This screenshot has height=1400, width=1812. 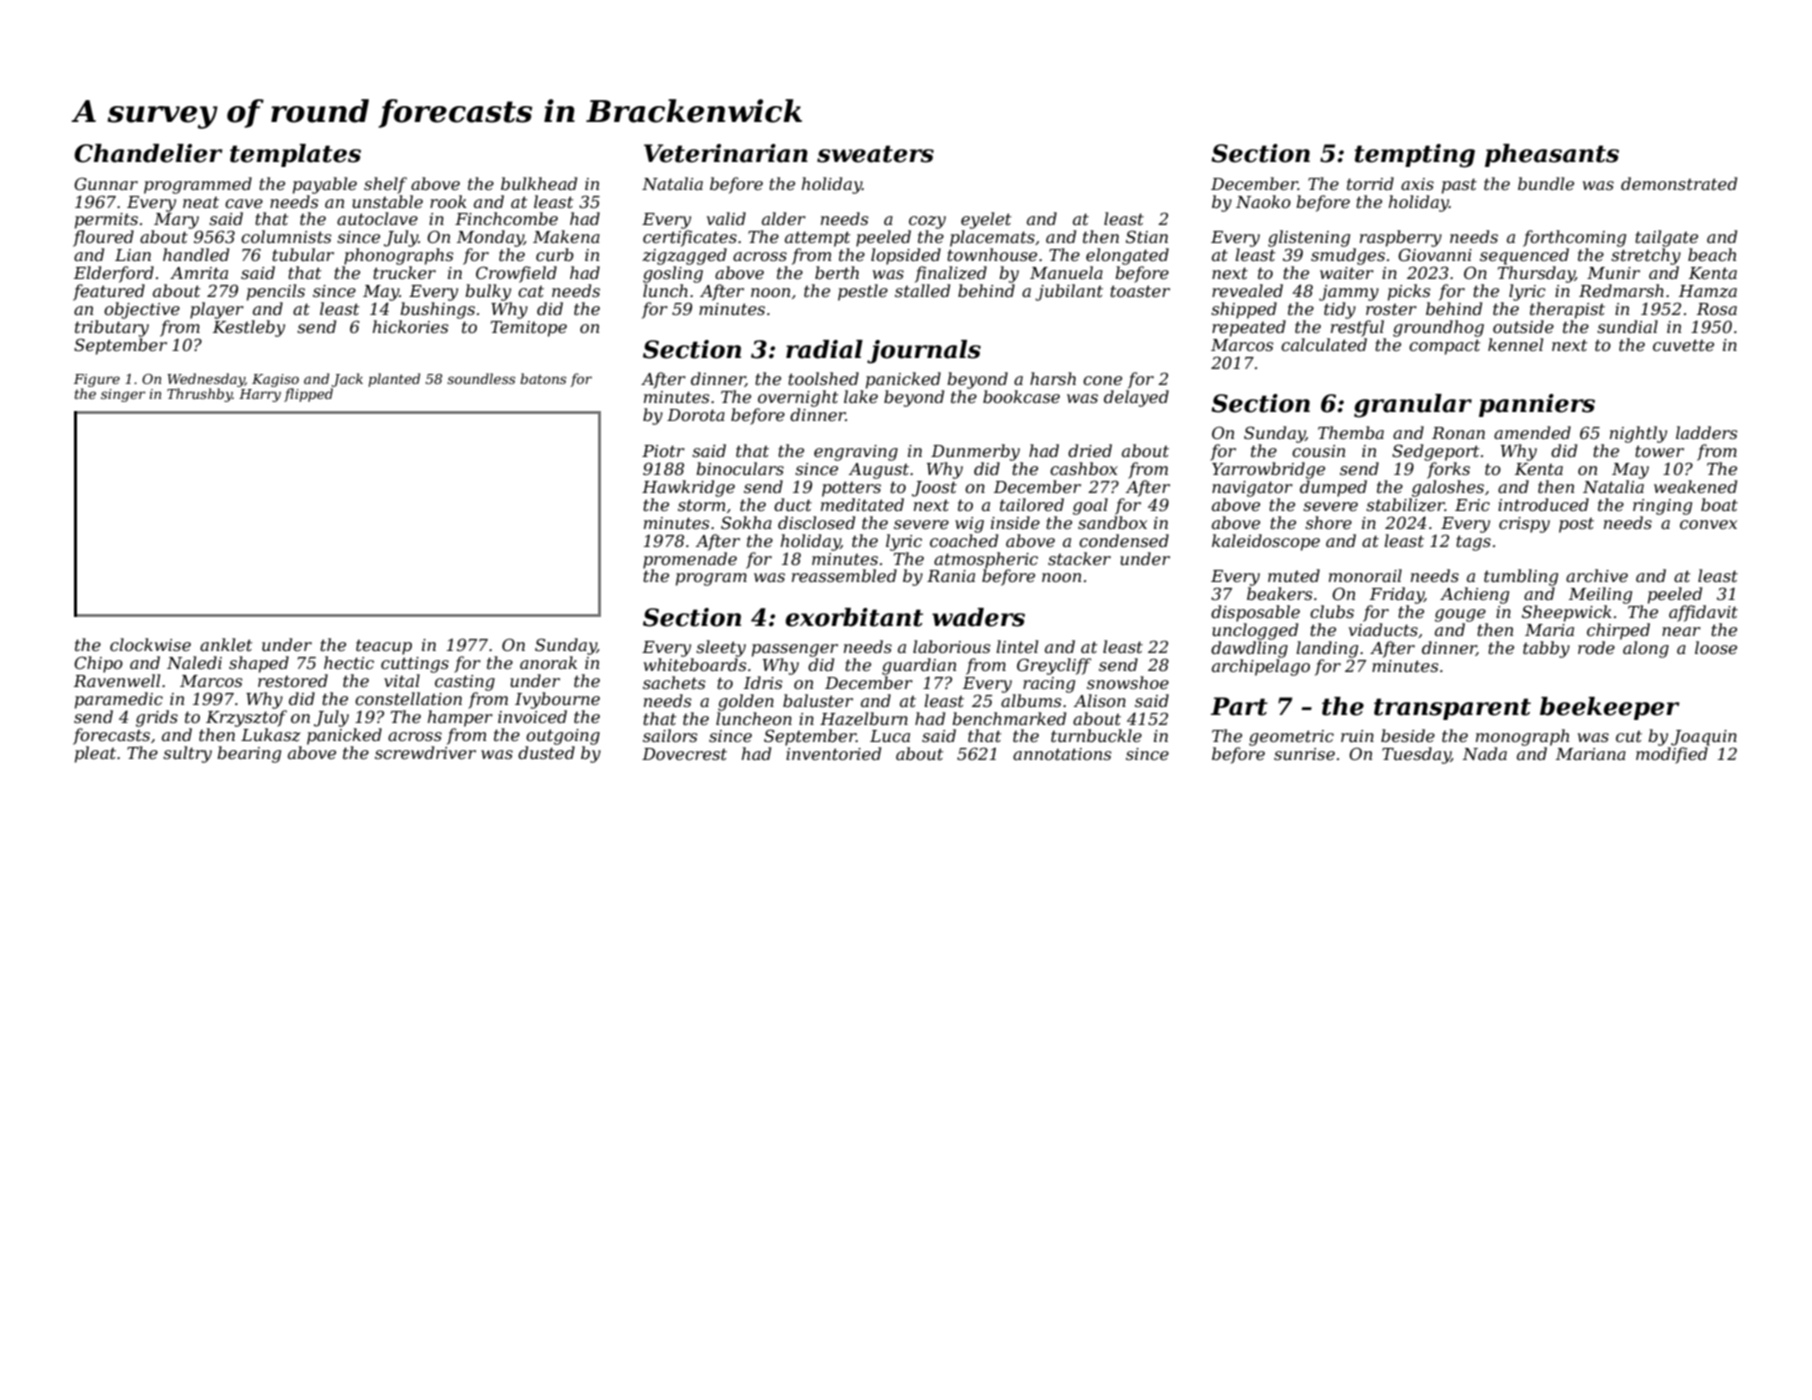 I want to click on eyelet, so click(x=986, y=220).
